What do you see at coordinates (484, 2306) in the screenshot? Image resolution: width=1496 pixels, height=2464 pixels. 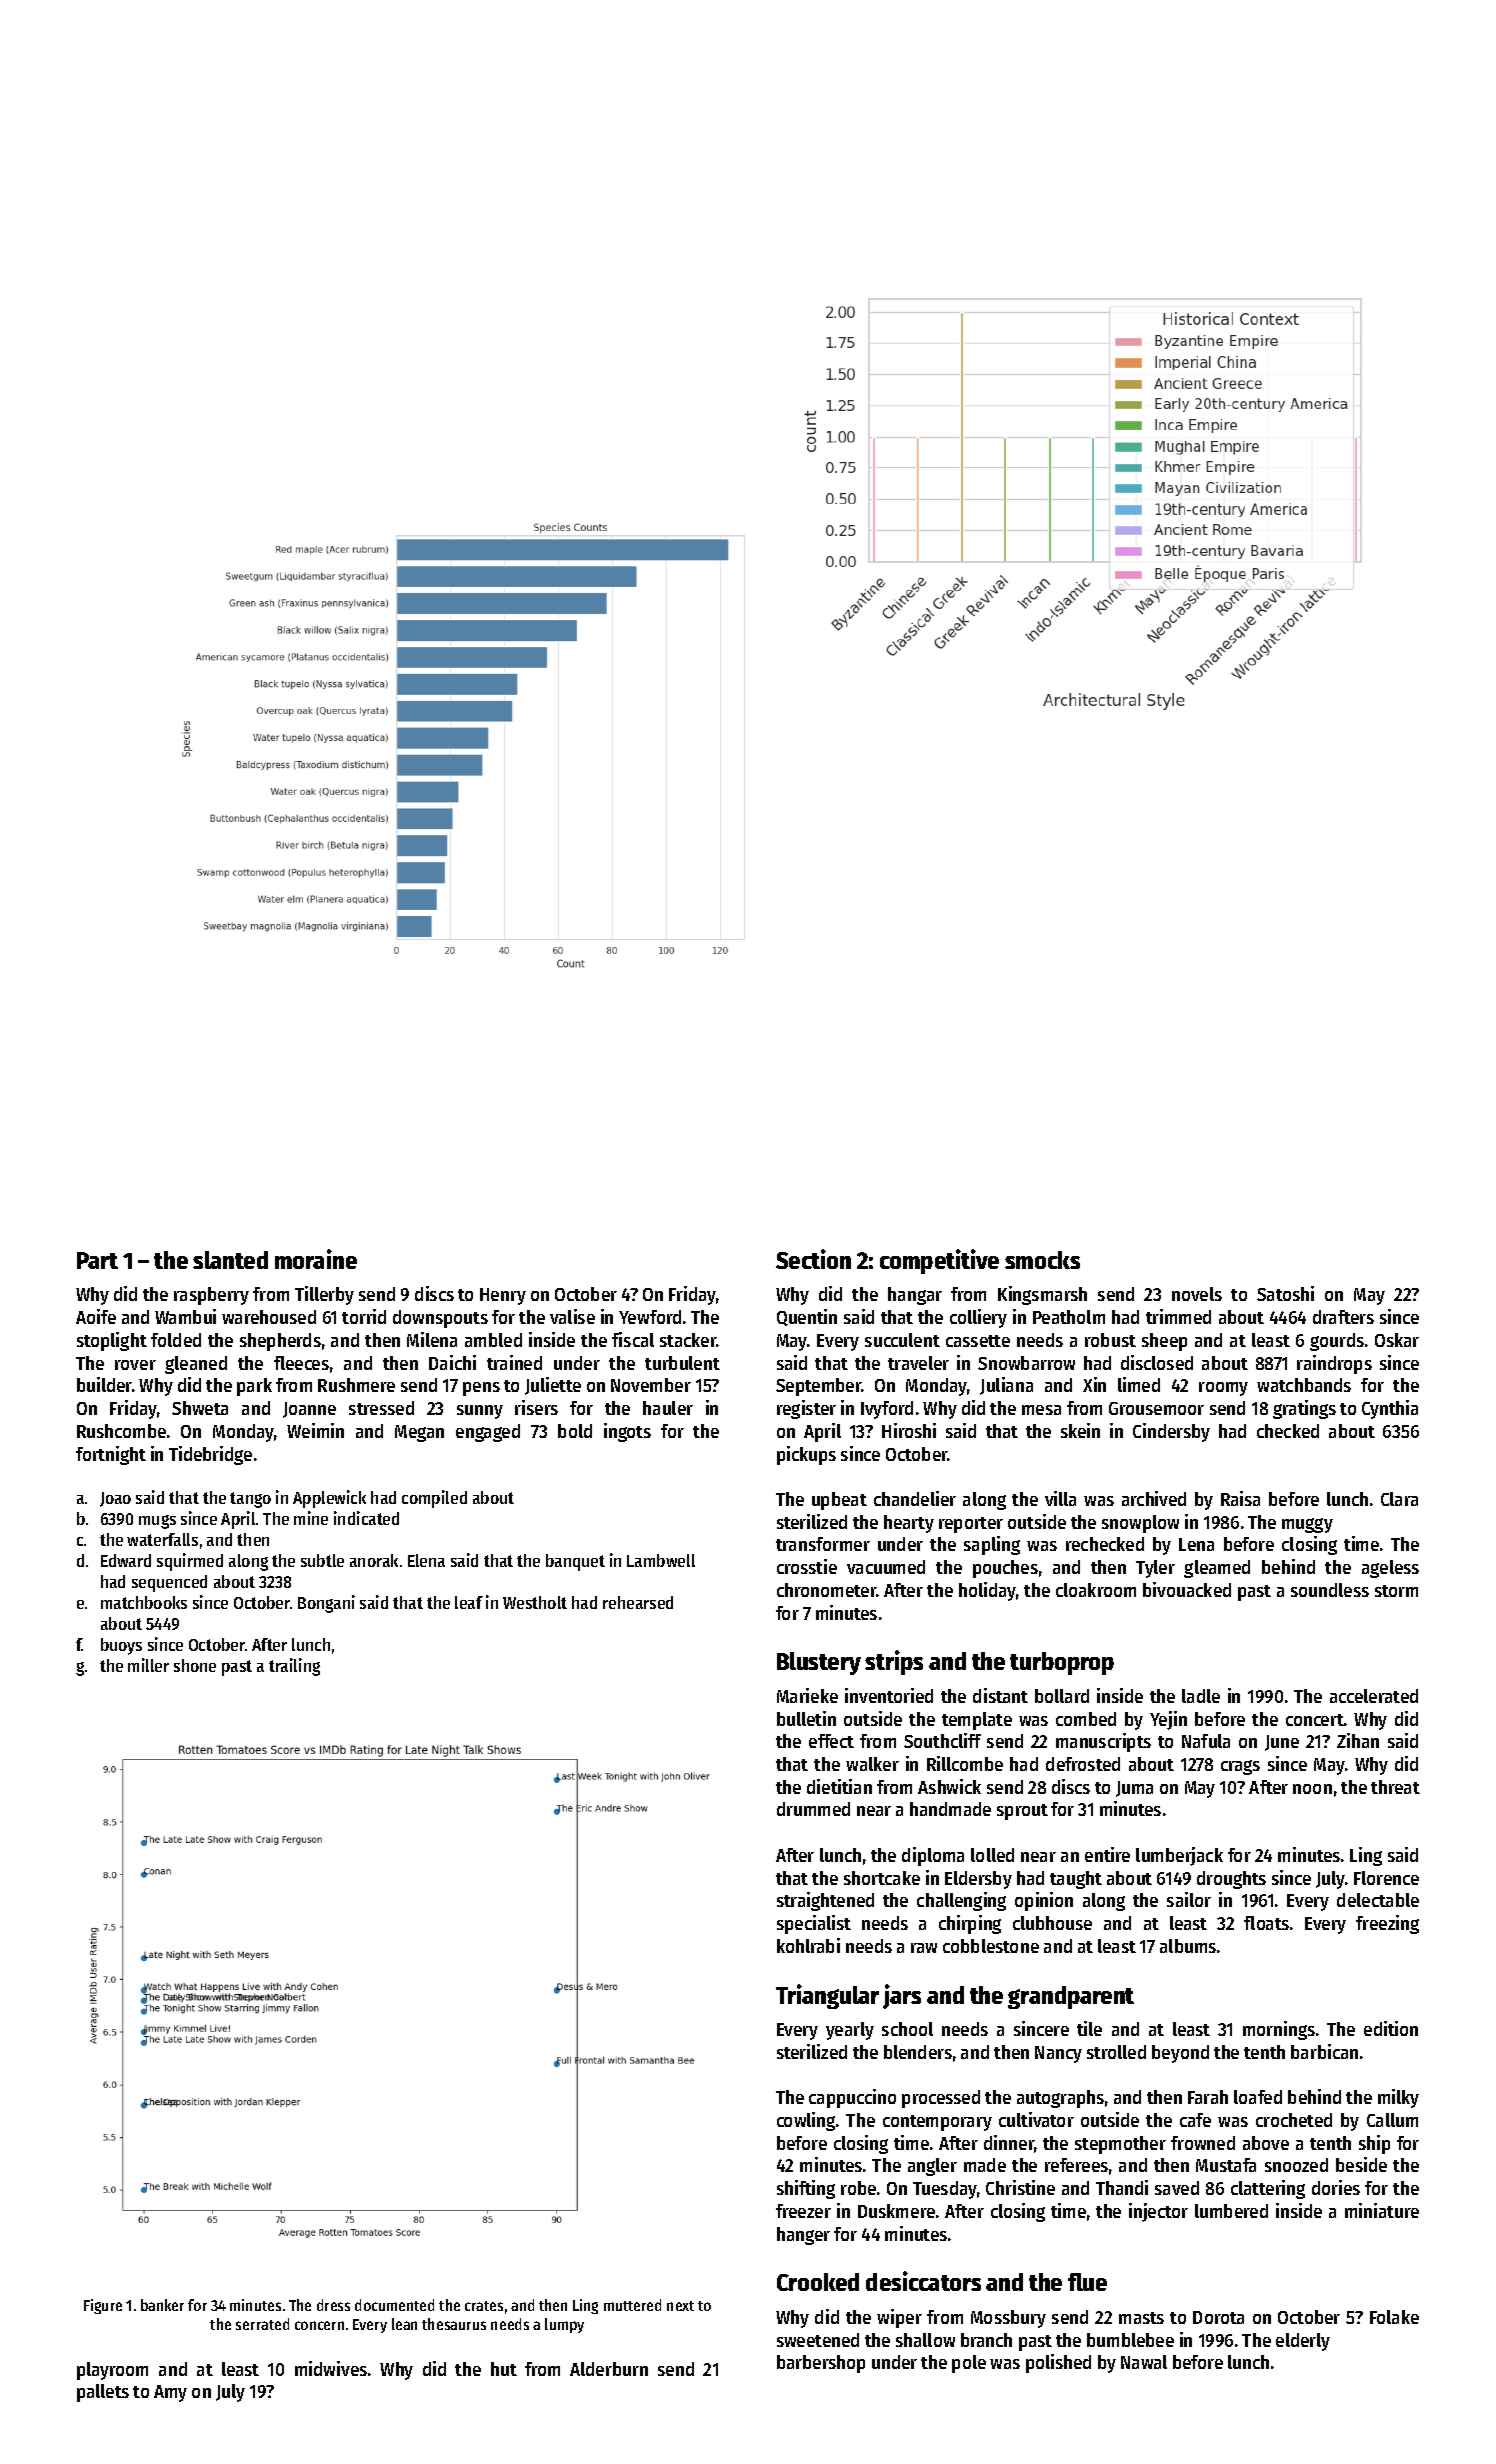 I see `crates` at bounding box center [484, 2306].
